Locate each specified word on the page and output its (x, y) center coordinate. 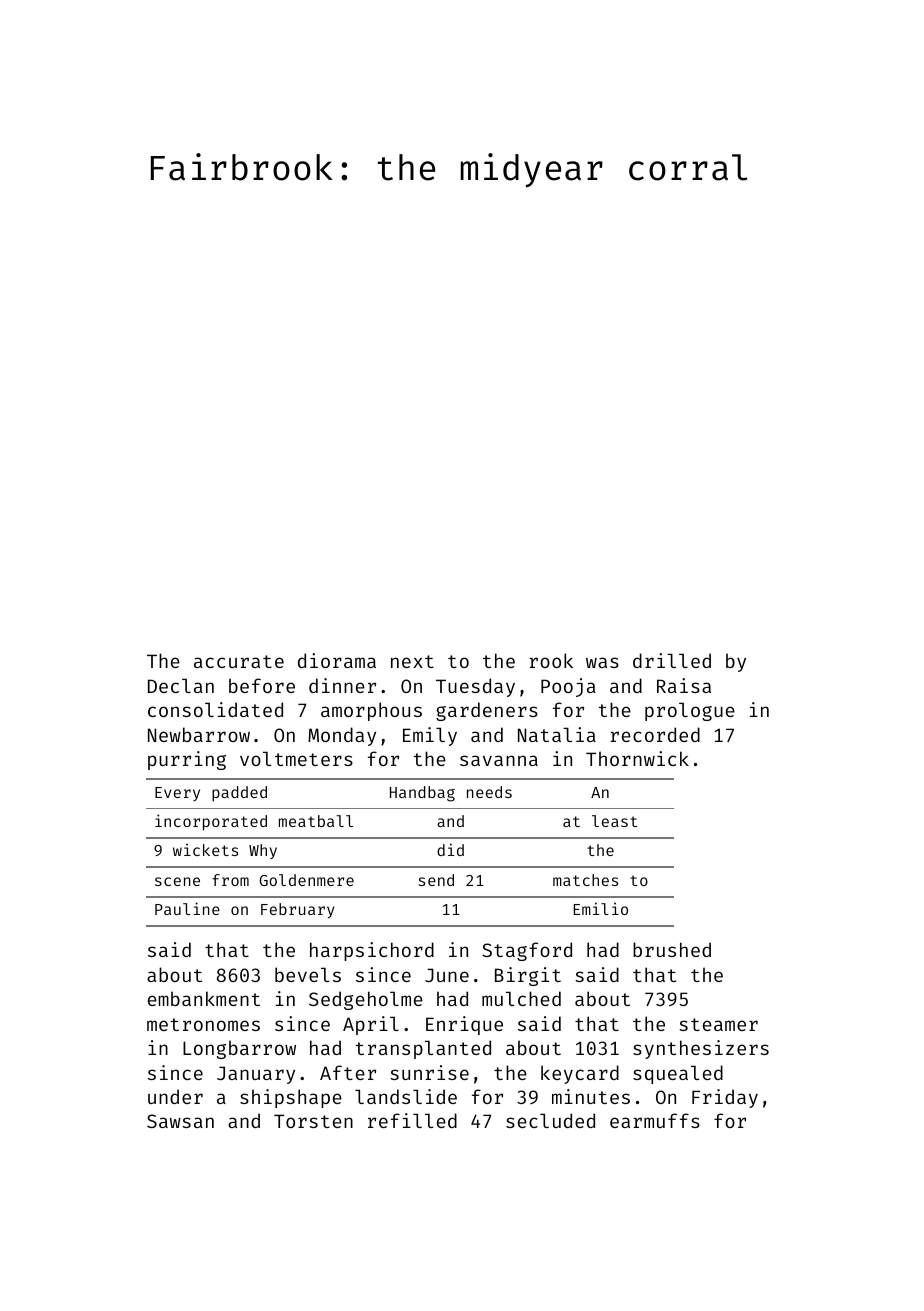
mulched (521, 998)
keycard (580, 1074)
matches (585, 880)
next (412, 661)
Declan (181, 685)
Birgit (528, 976)
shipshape (291, 1098)
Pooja (568, 687)
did (450, 849)
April (371, 1025)
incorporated (211, 822)
